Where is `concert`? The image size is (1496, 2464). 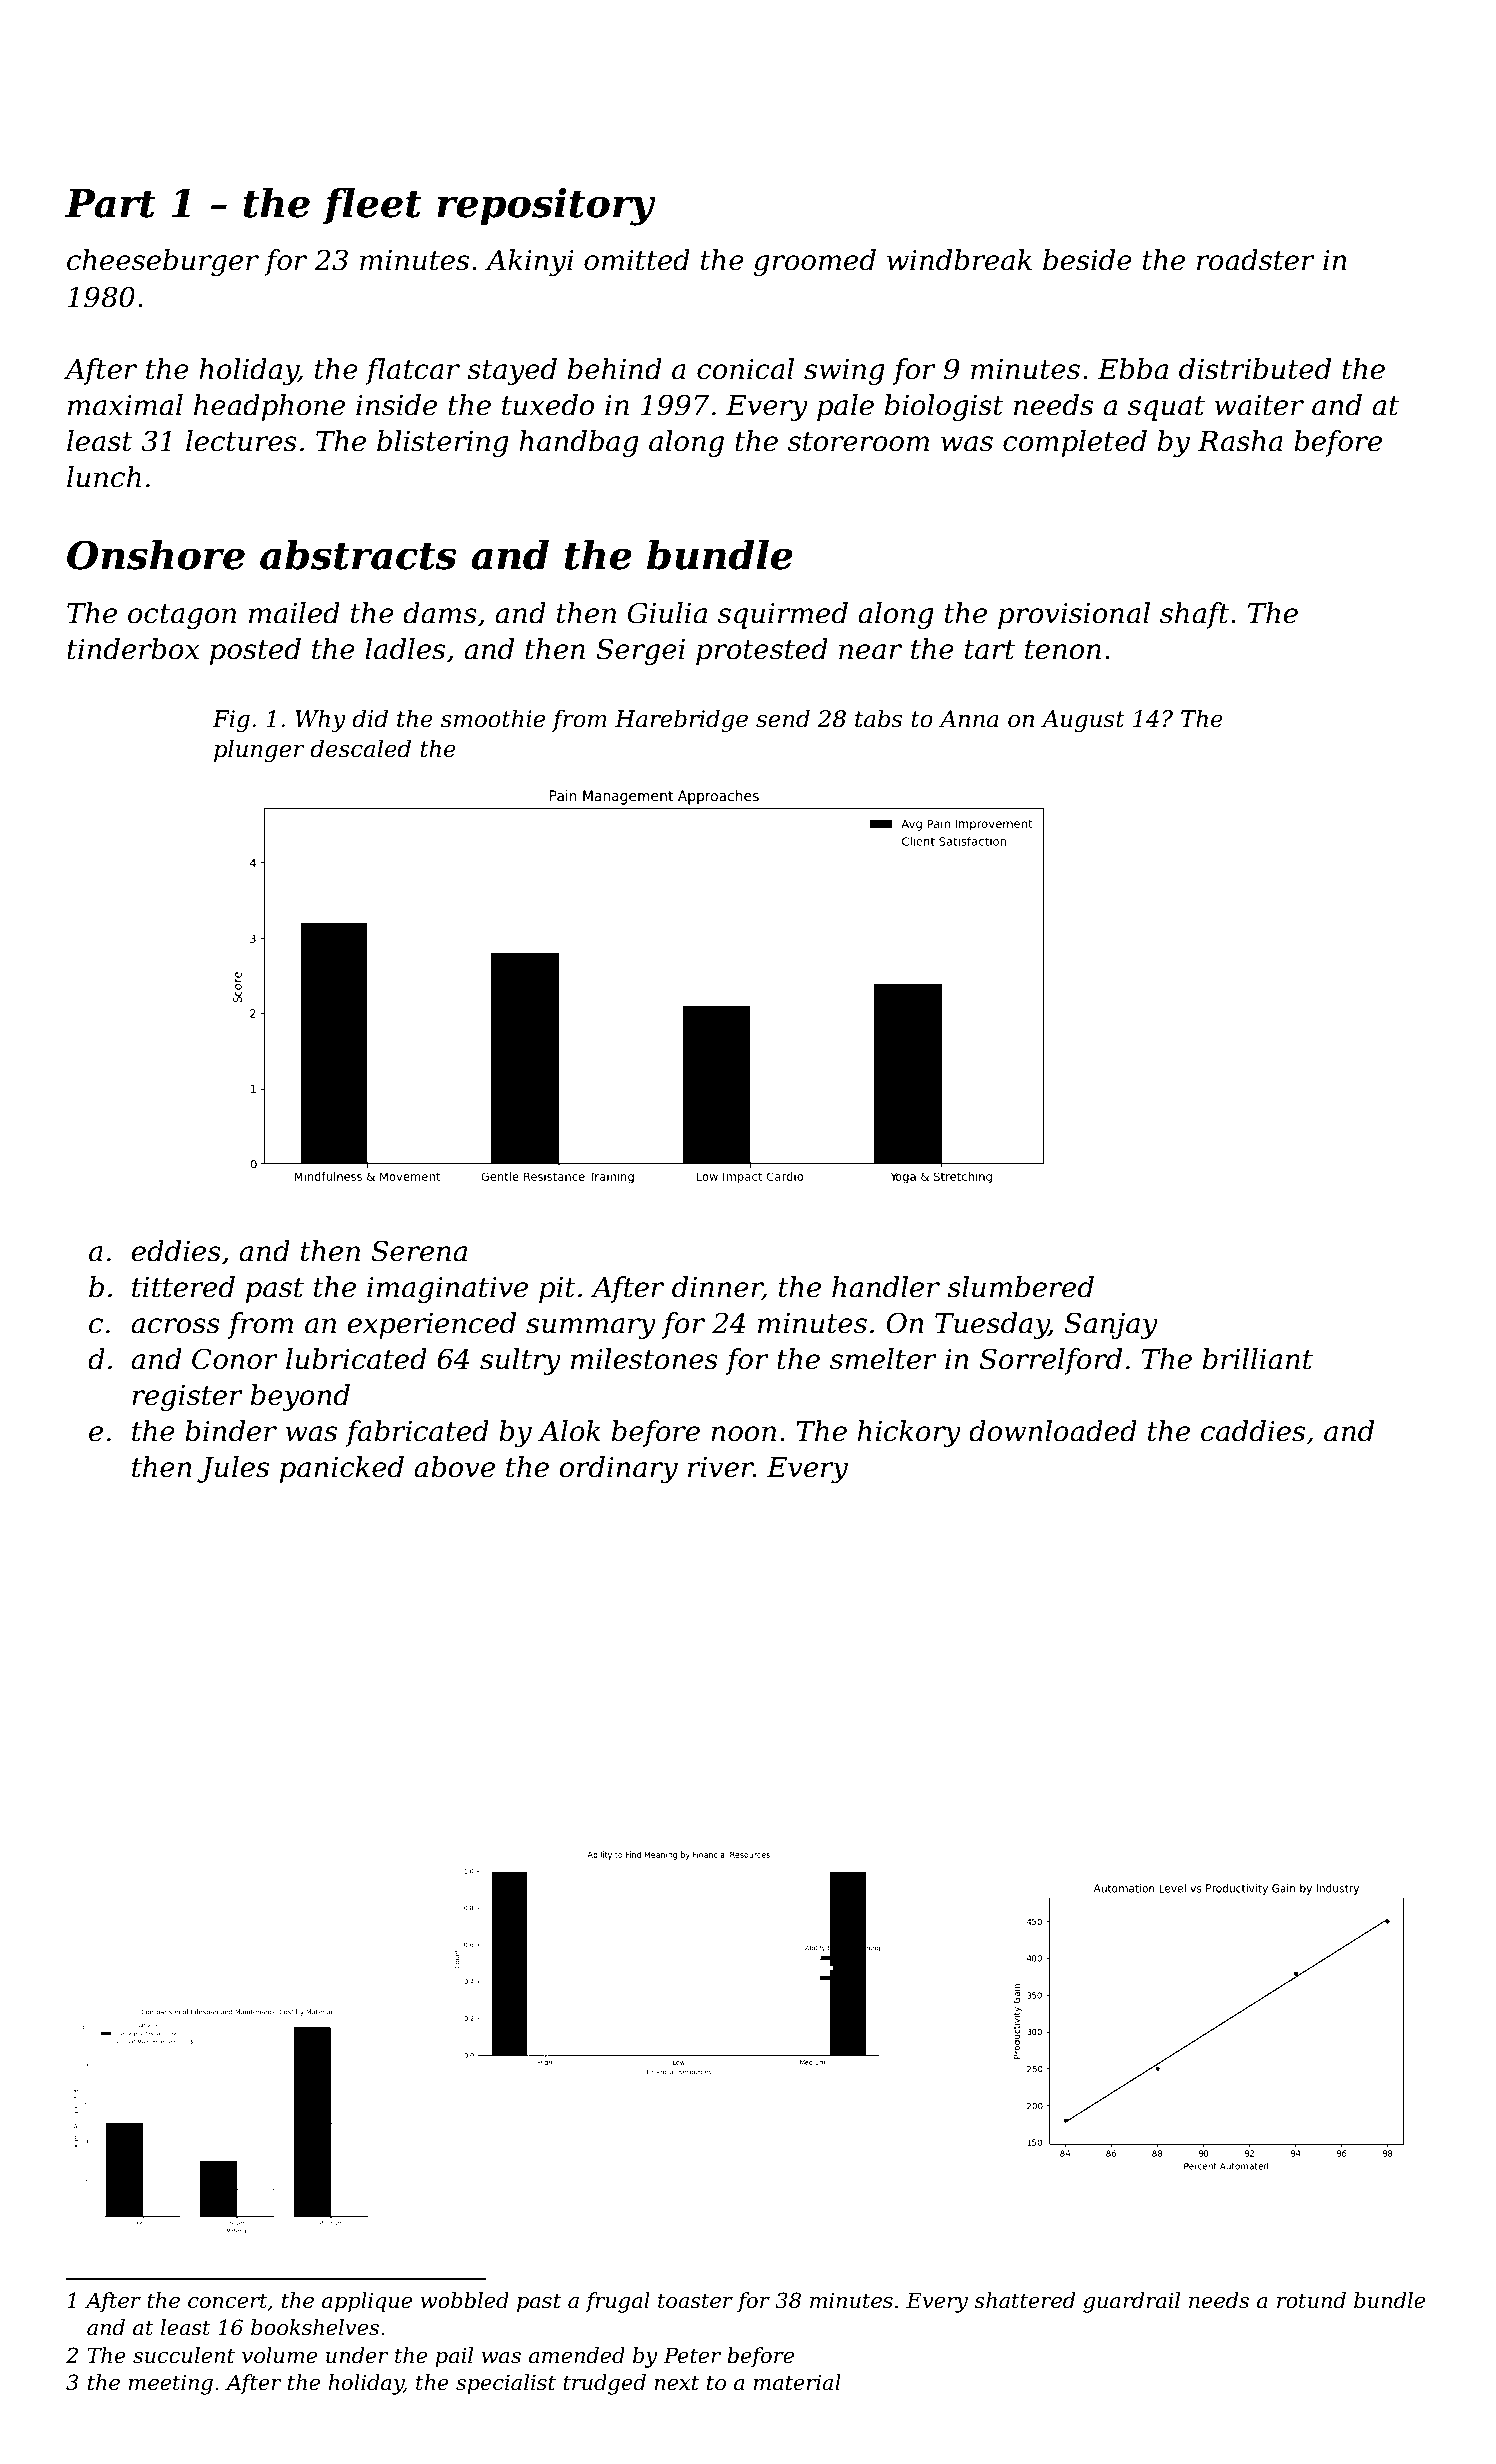
concert is located at coordinates (228, 2301).
